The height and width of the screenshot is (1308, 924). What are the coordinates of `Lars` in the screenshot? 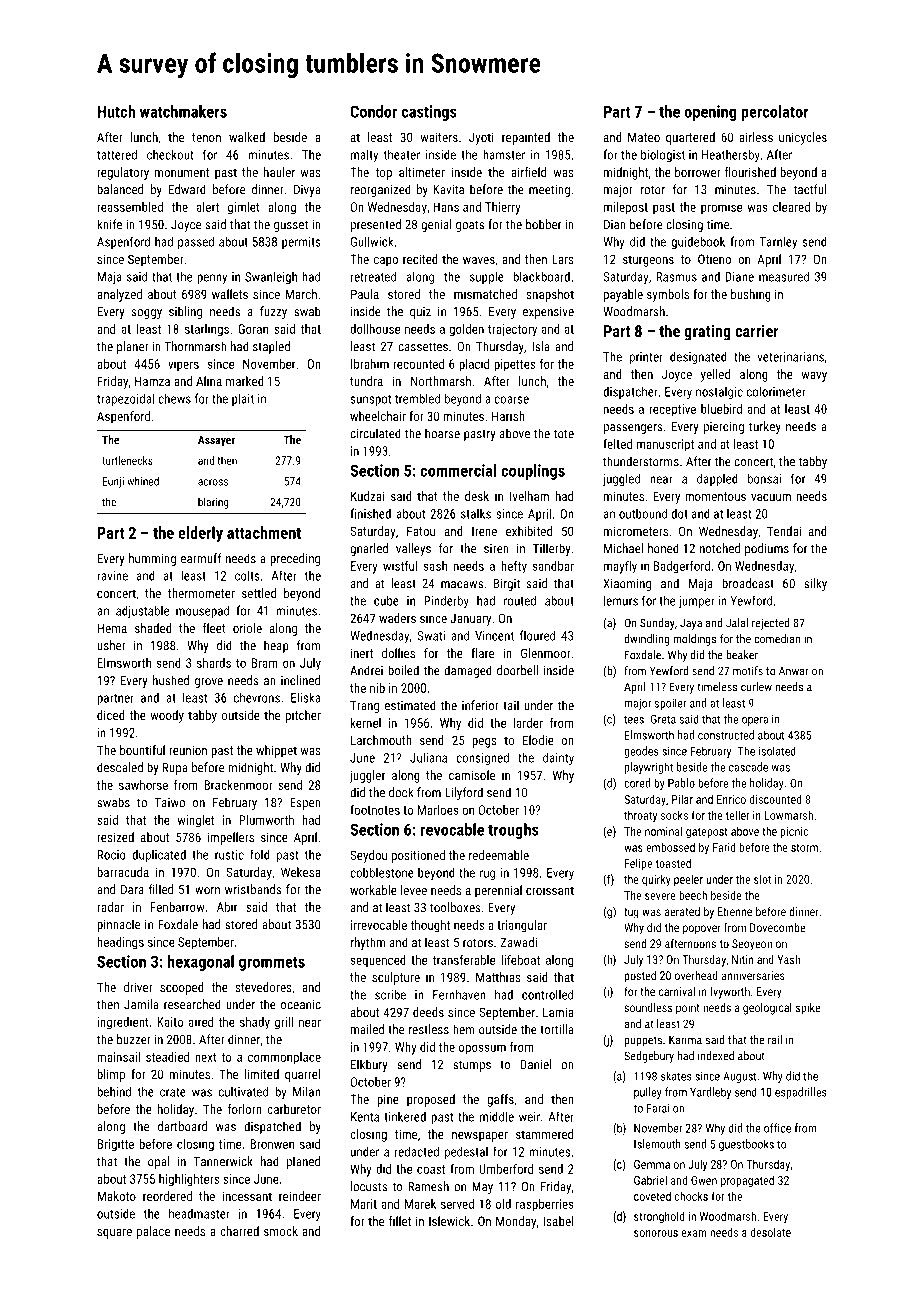 It's located at (563, 259).
